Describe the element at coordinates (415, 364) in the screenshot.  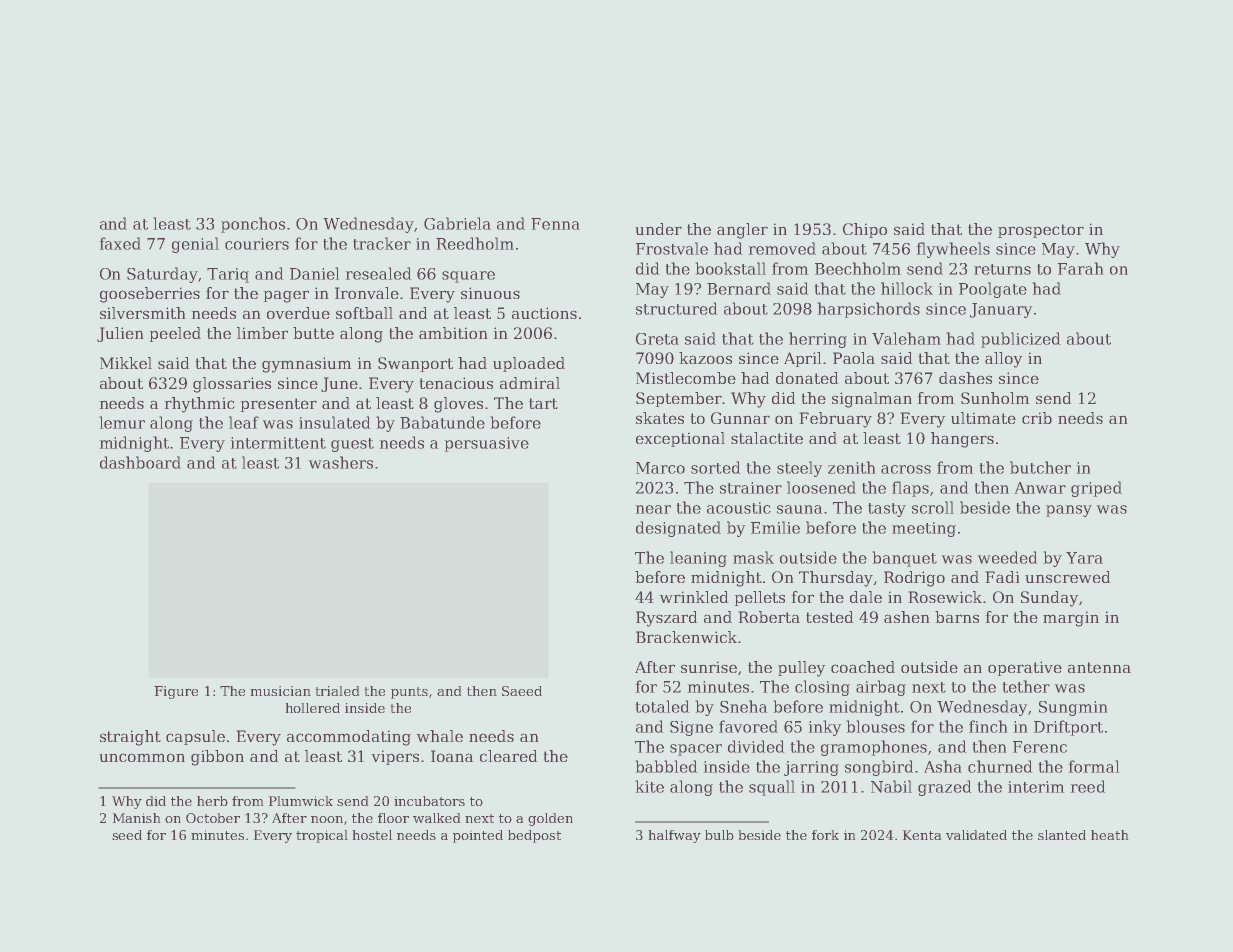
I see `Swanport` at that location.
